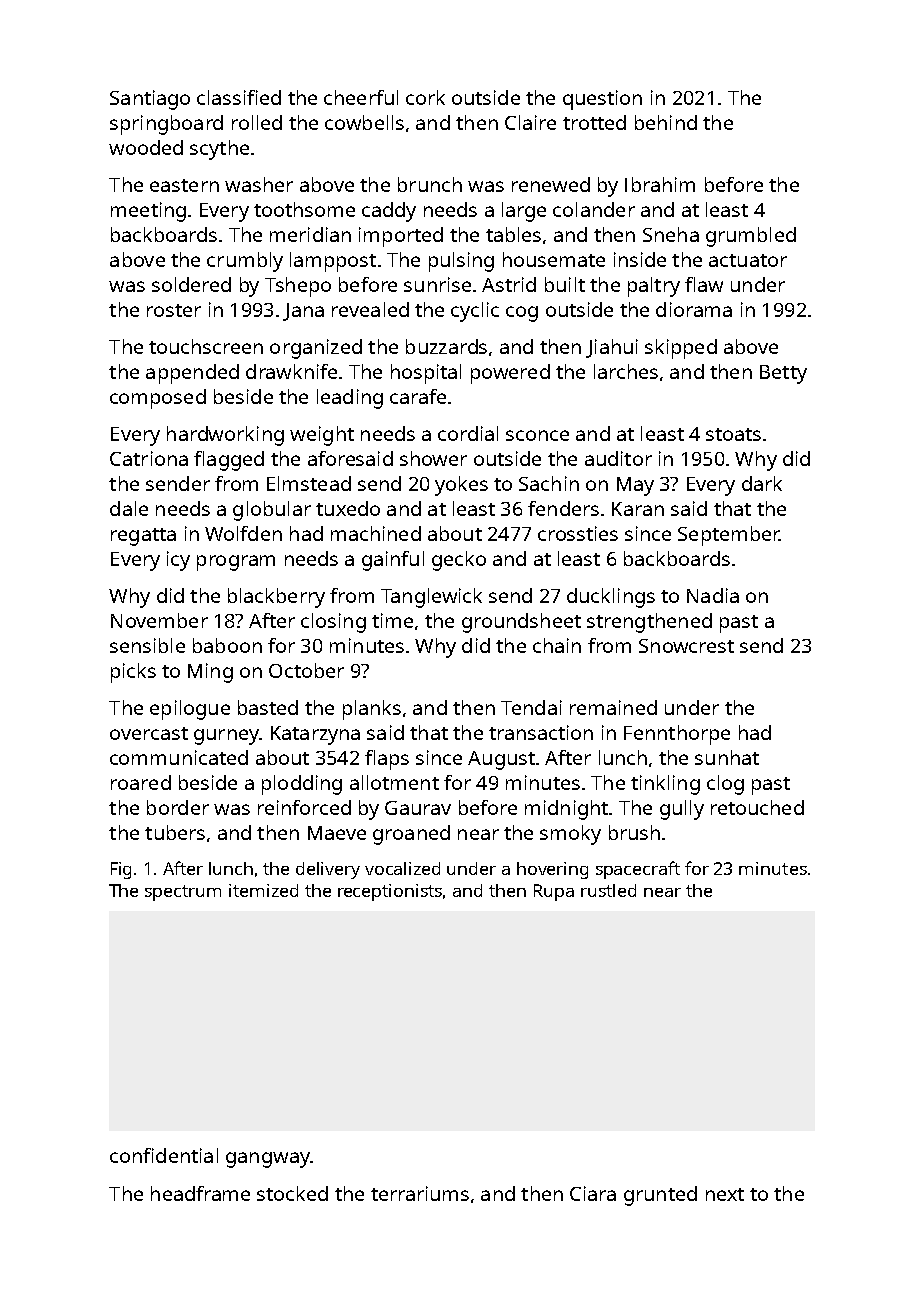  I want to click on spacecraft, so click(638, 870).
